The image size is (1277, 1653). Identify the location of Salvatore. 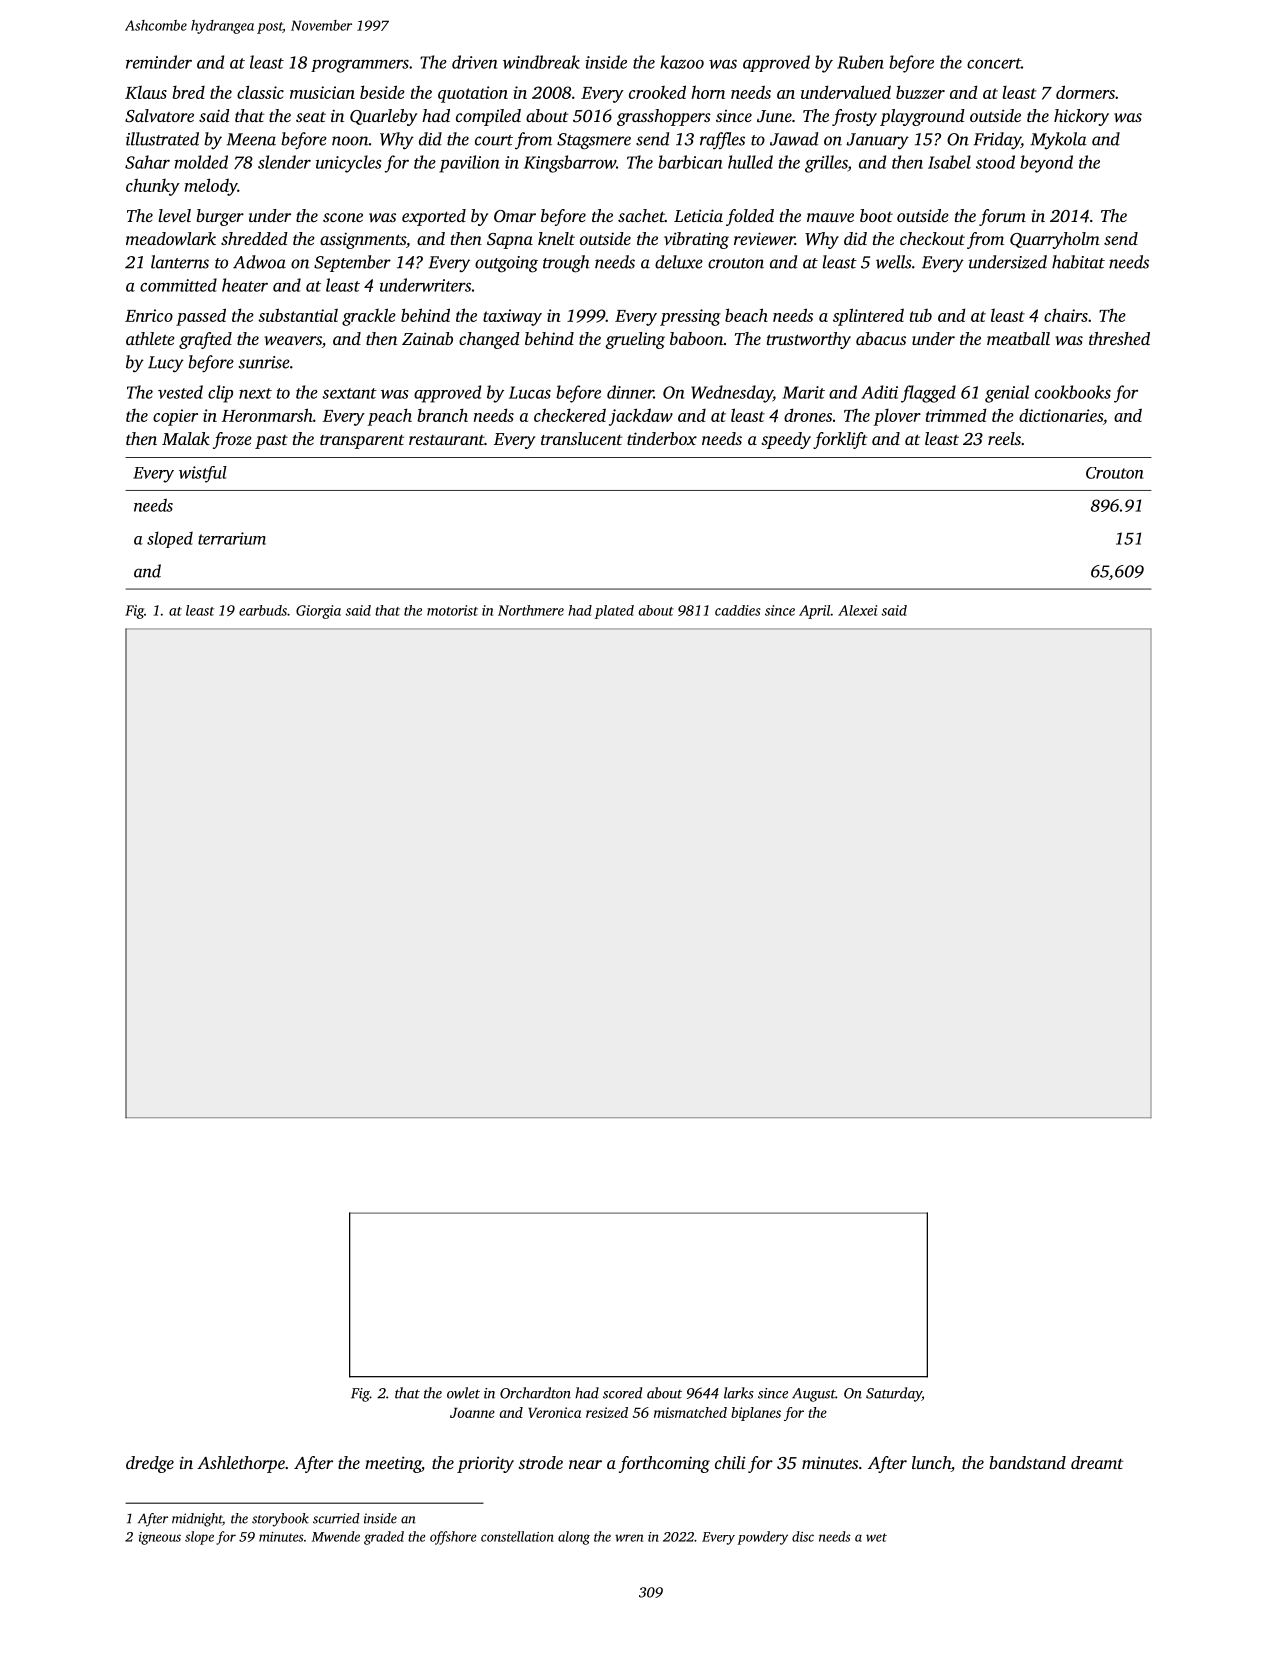
(159, 115).
